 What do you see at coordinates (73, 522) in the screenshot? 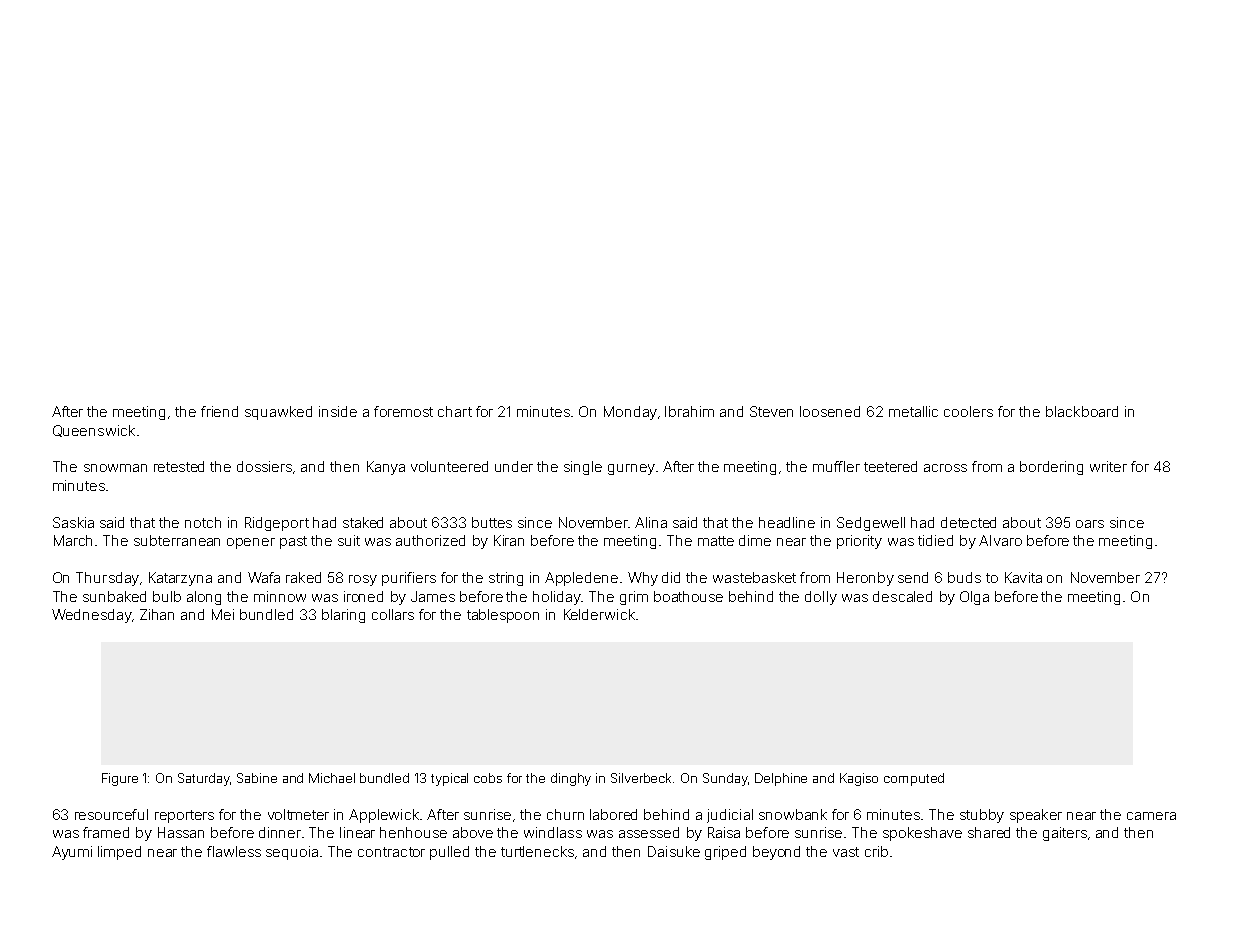
I see `Saskia` at bounding box center [73, 522].
